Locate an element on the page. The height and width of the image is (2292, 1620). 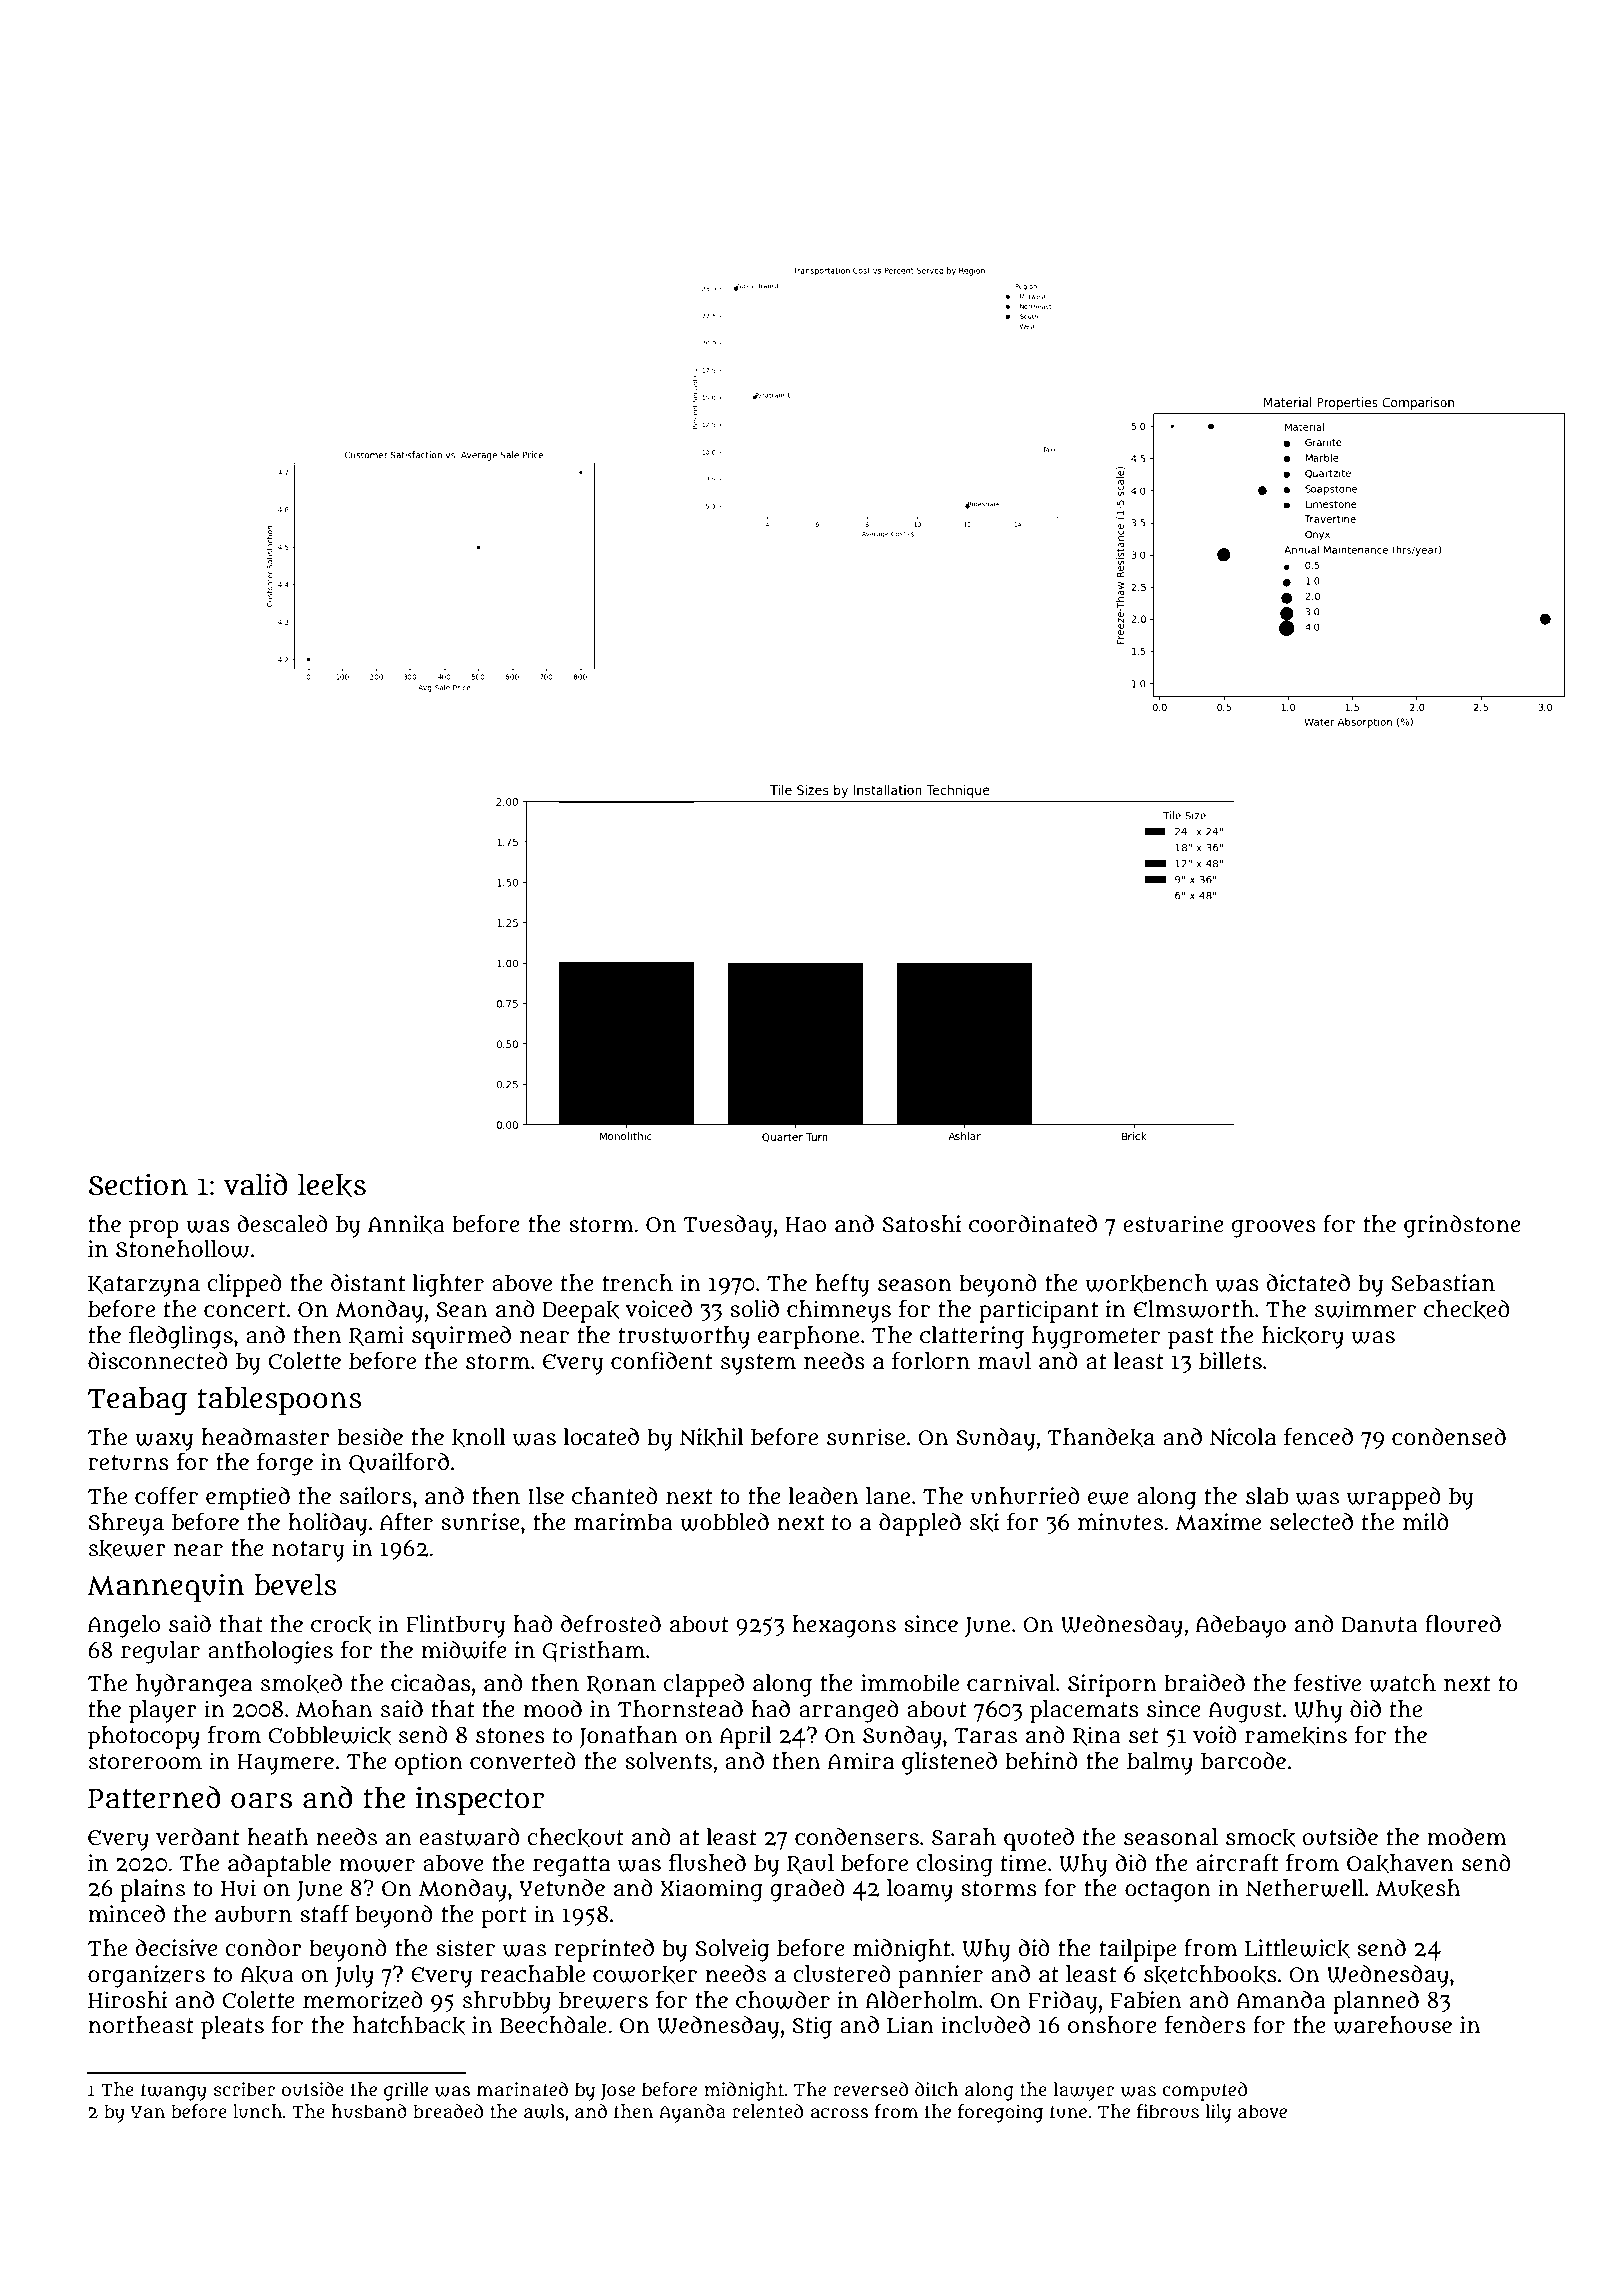
system is located at coordinates (758, 1364).
